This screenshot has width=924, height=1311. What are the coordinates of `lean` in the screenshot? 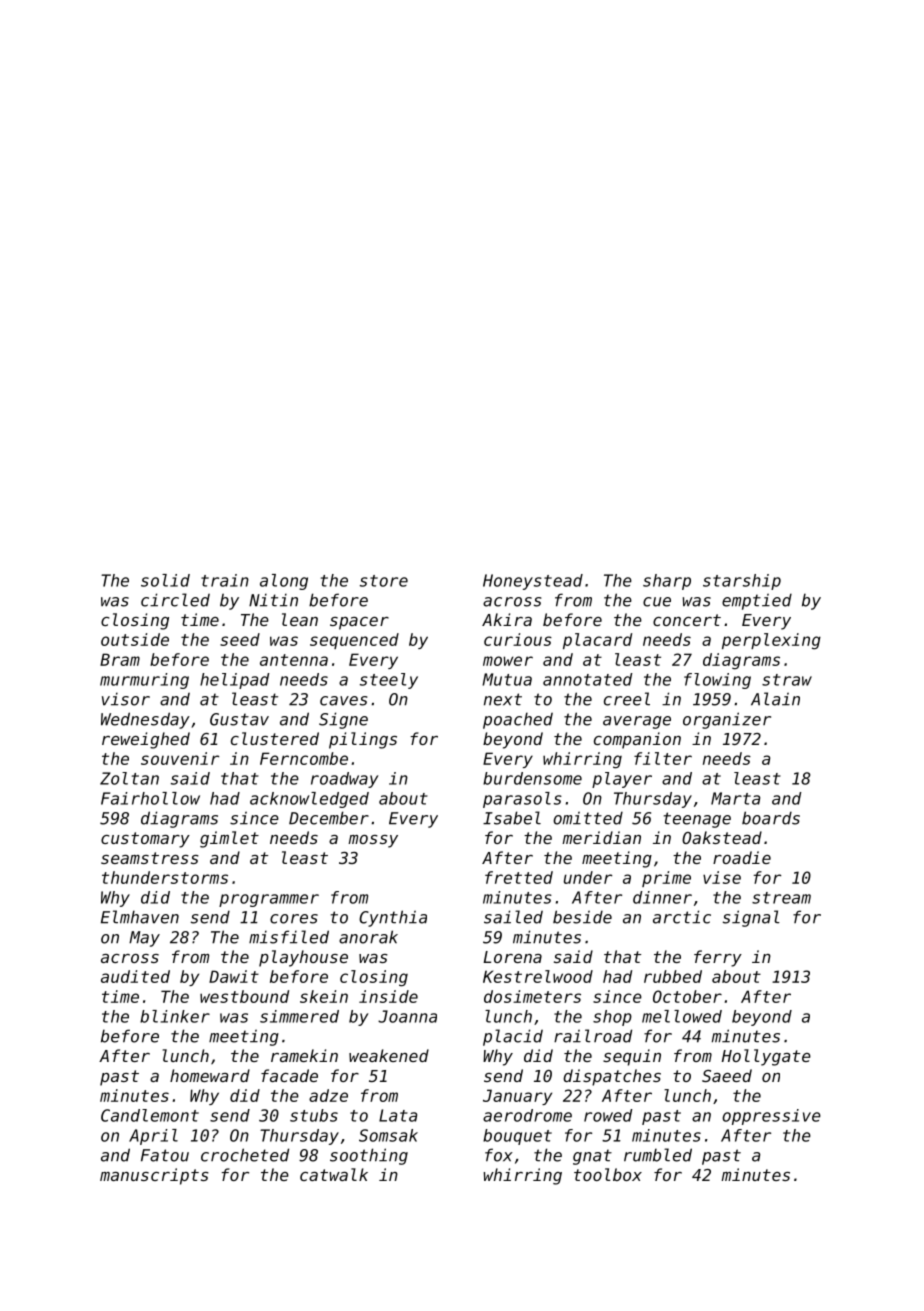 It's located at (300, 619).
